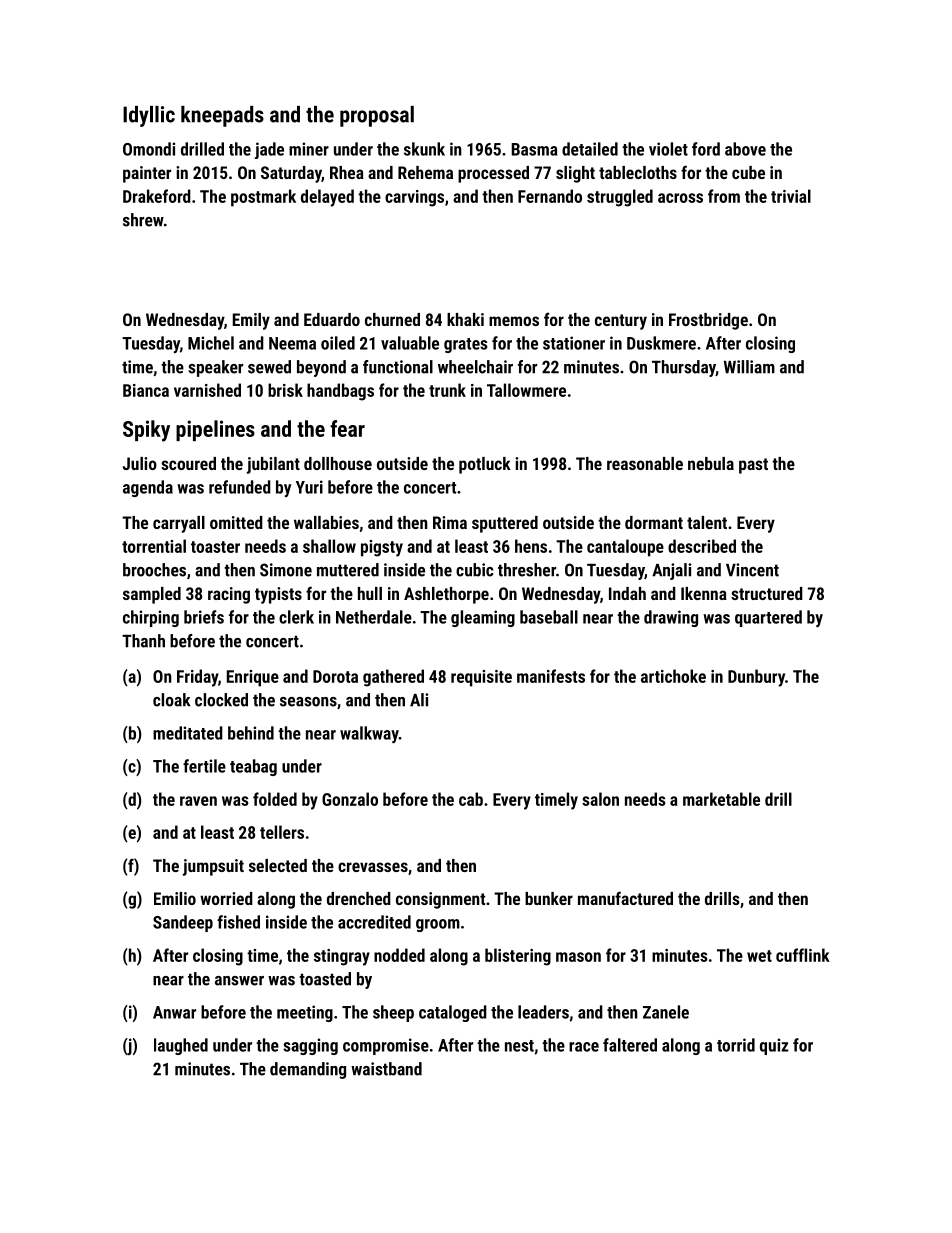 This image has width=952, height=1233. Describe the element at coordinates (143, 220) in the image. I see `shrew` at that location.
